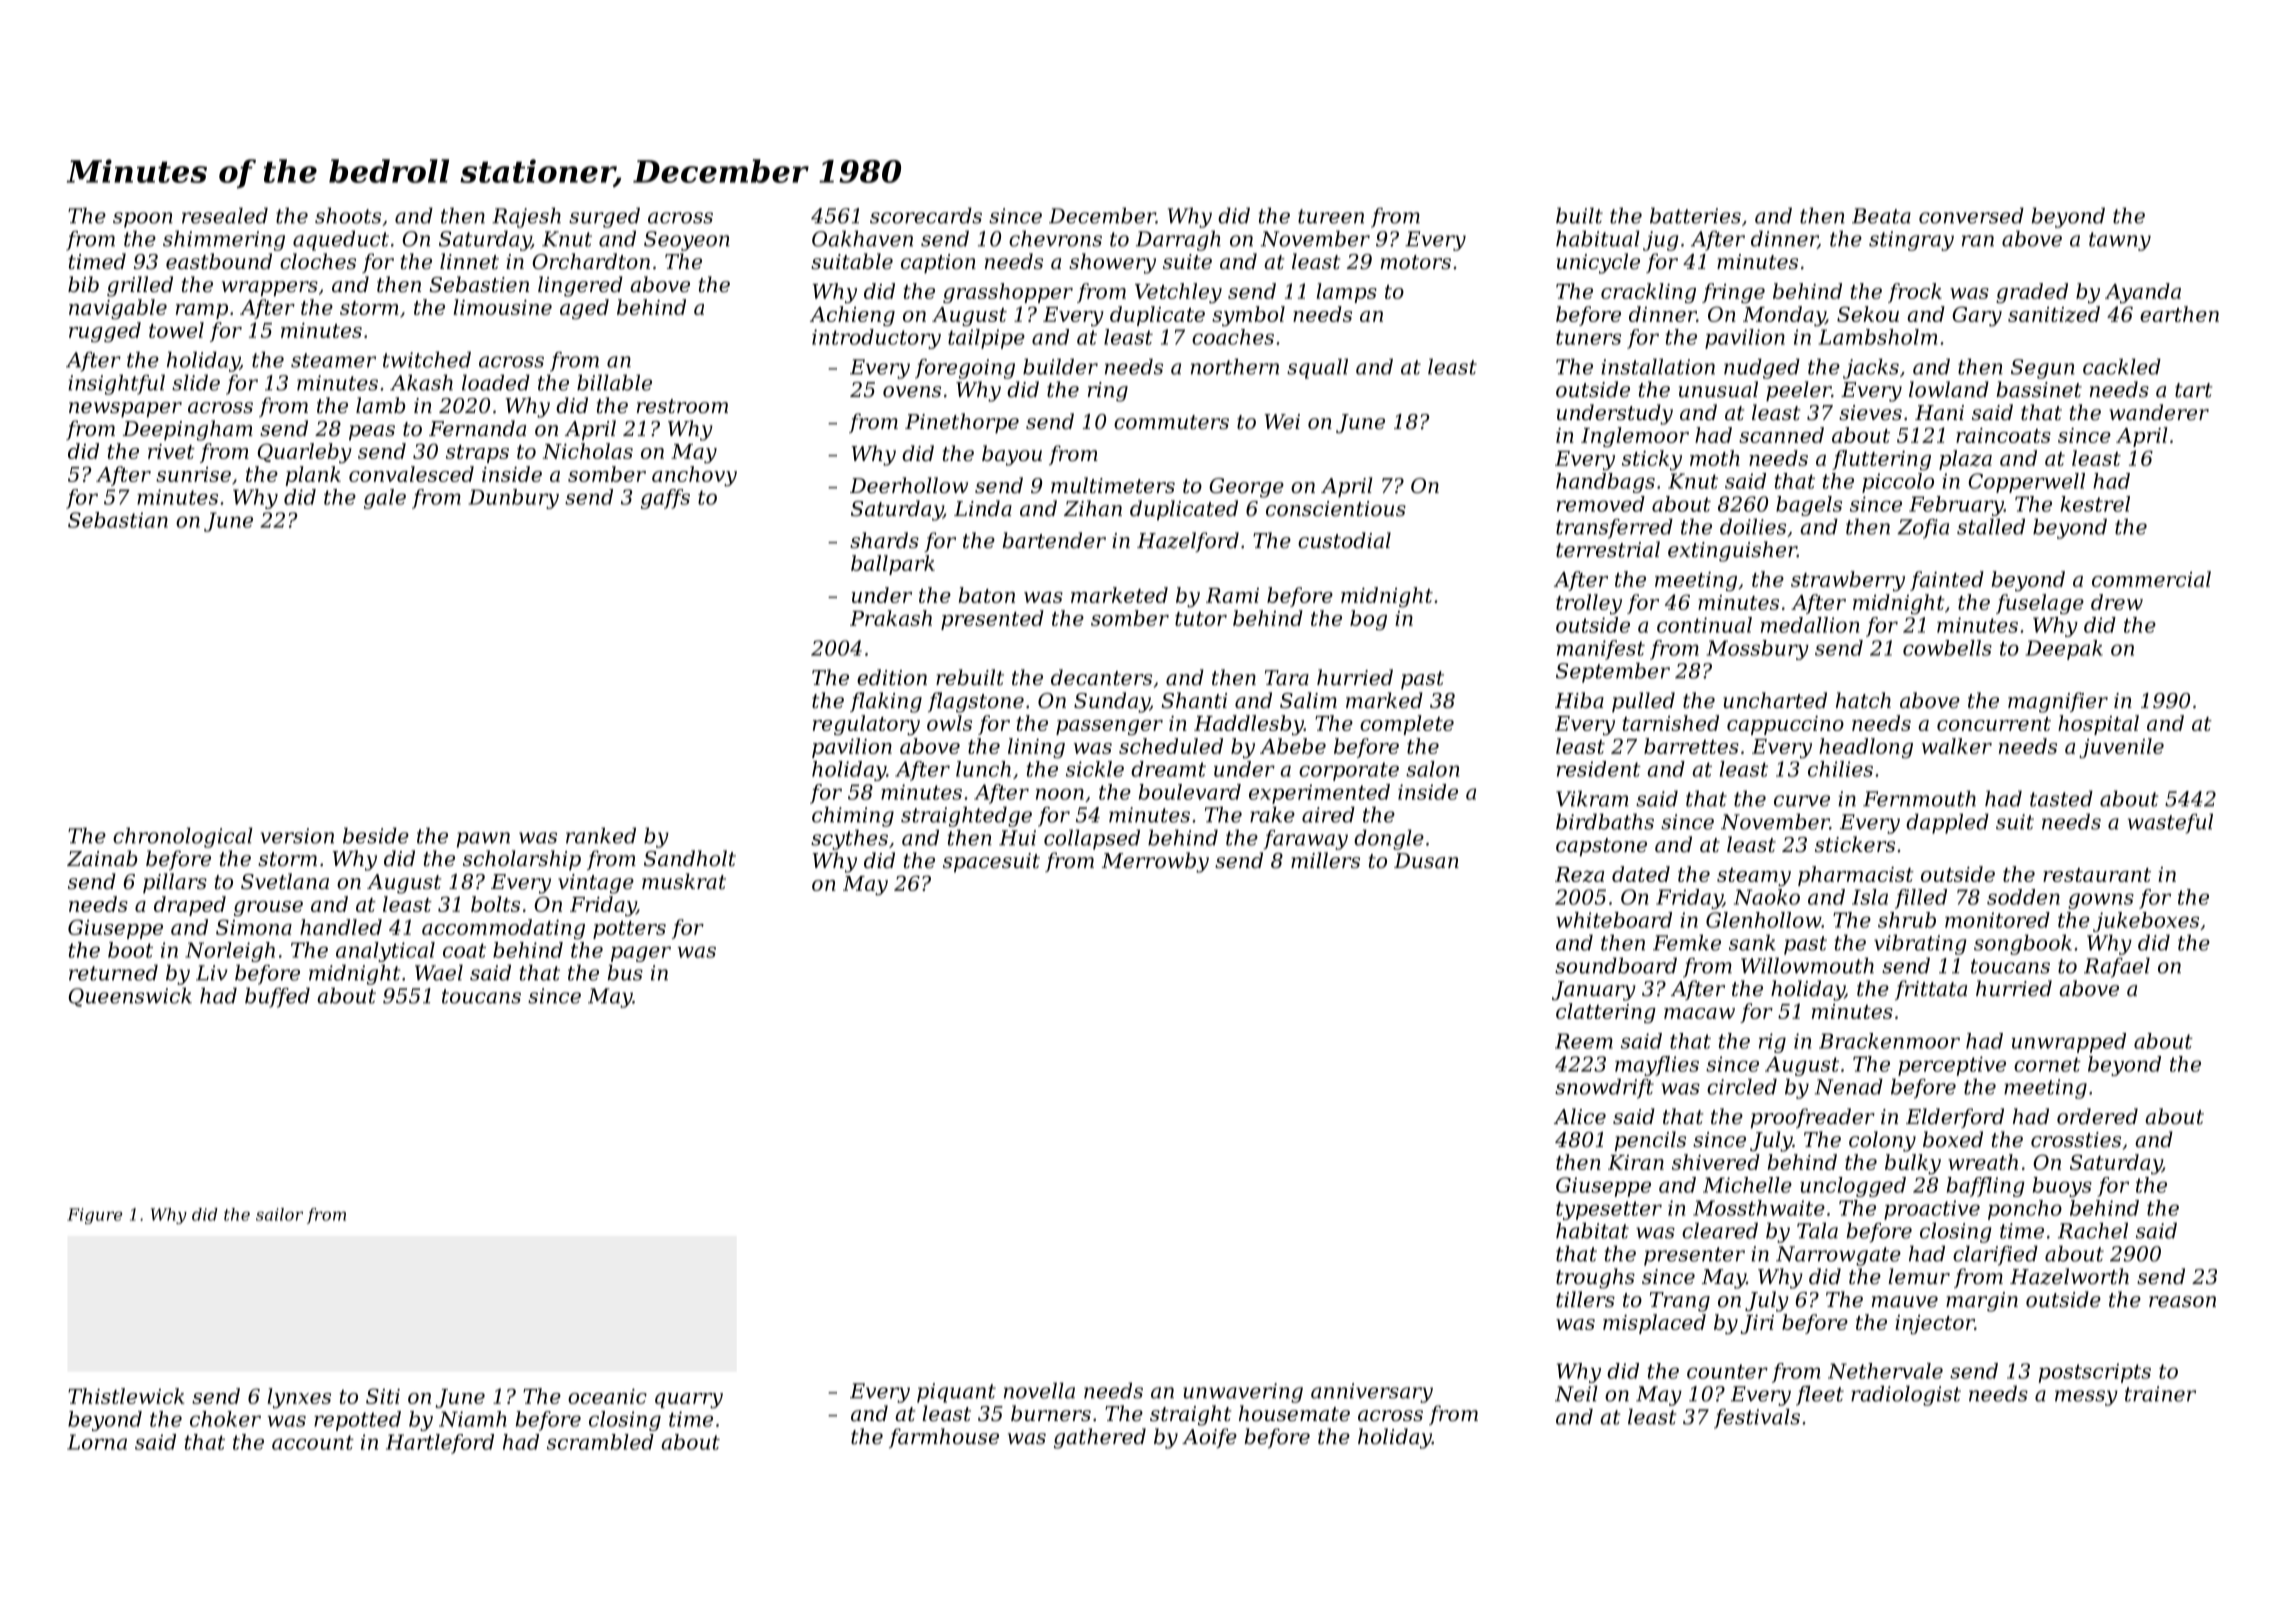  I want to click on choker, so click(225, 1419).
